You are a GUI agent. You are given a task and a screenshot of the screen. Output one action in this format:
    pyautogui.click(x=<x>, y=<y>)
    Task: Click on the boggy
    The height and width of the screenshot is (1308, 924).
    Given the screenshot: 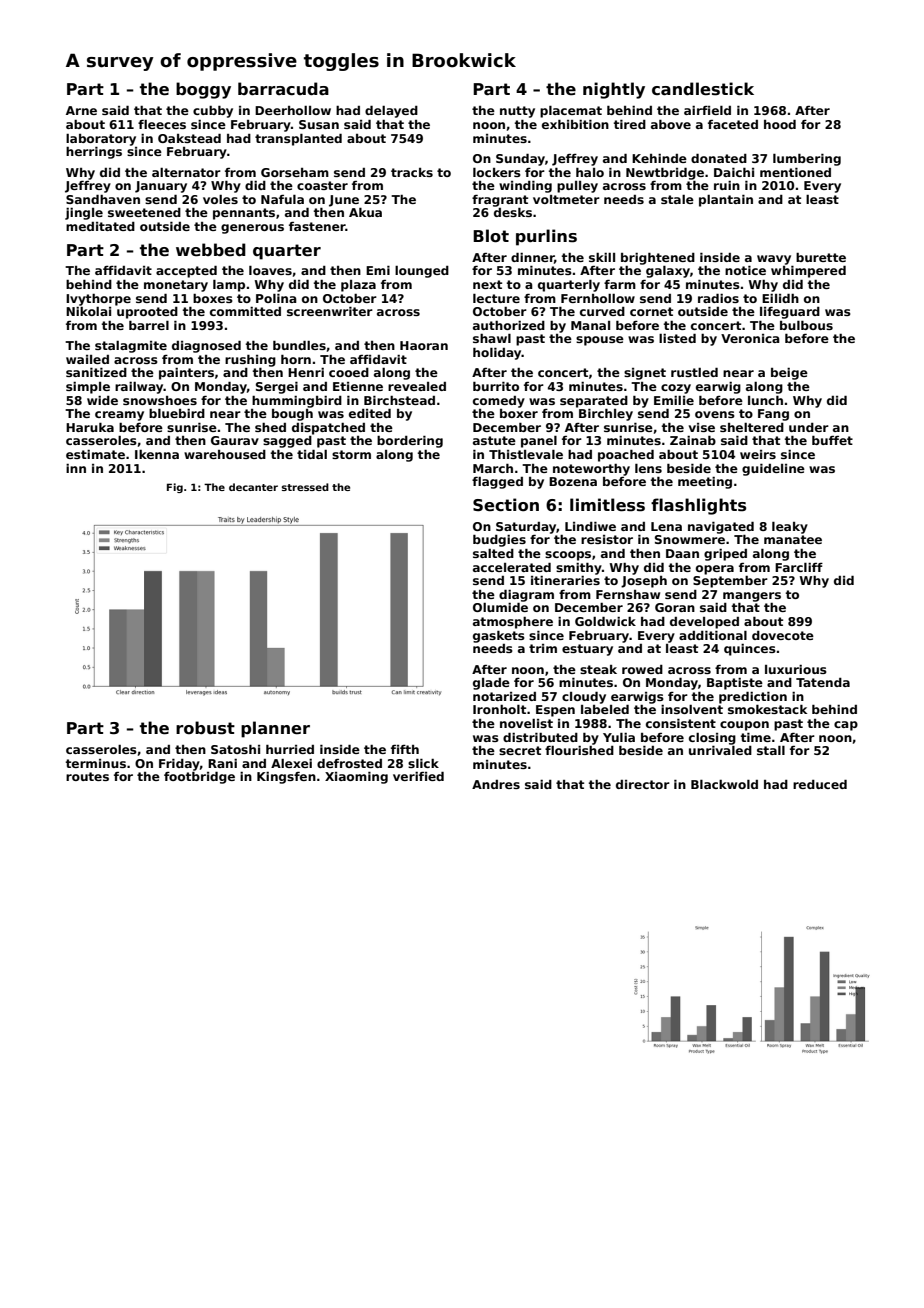 What is the action you would take?
    pyautogui.click(x=203, y=90)
